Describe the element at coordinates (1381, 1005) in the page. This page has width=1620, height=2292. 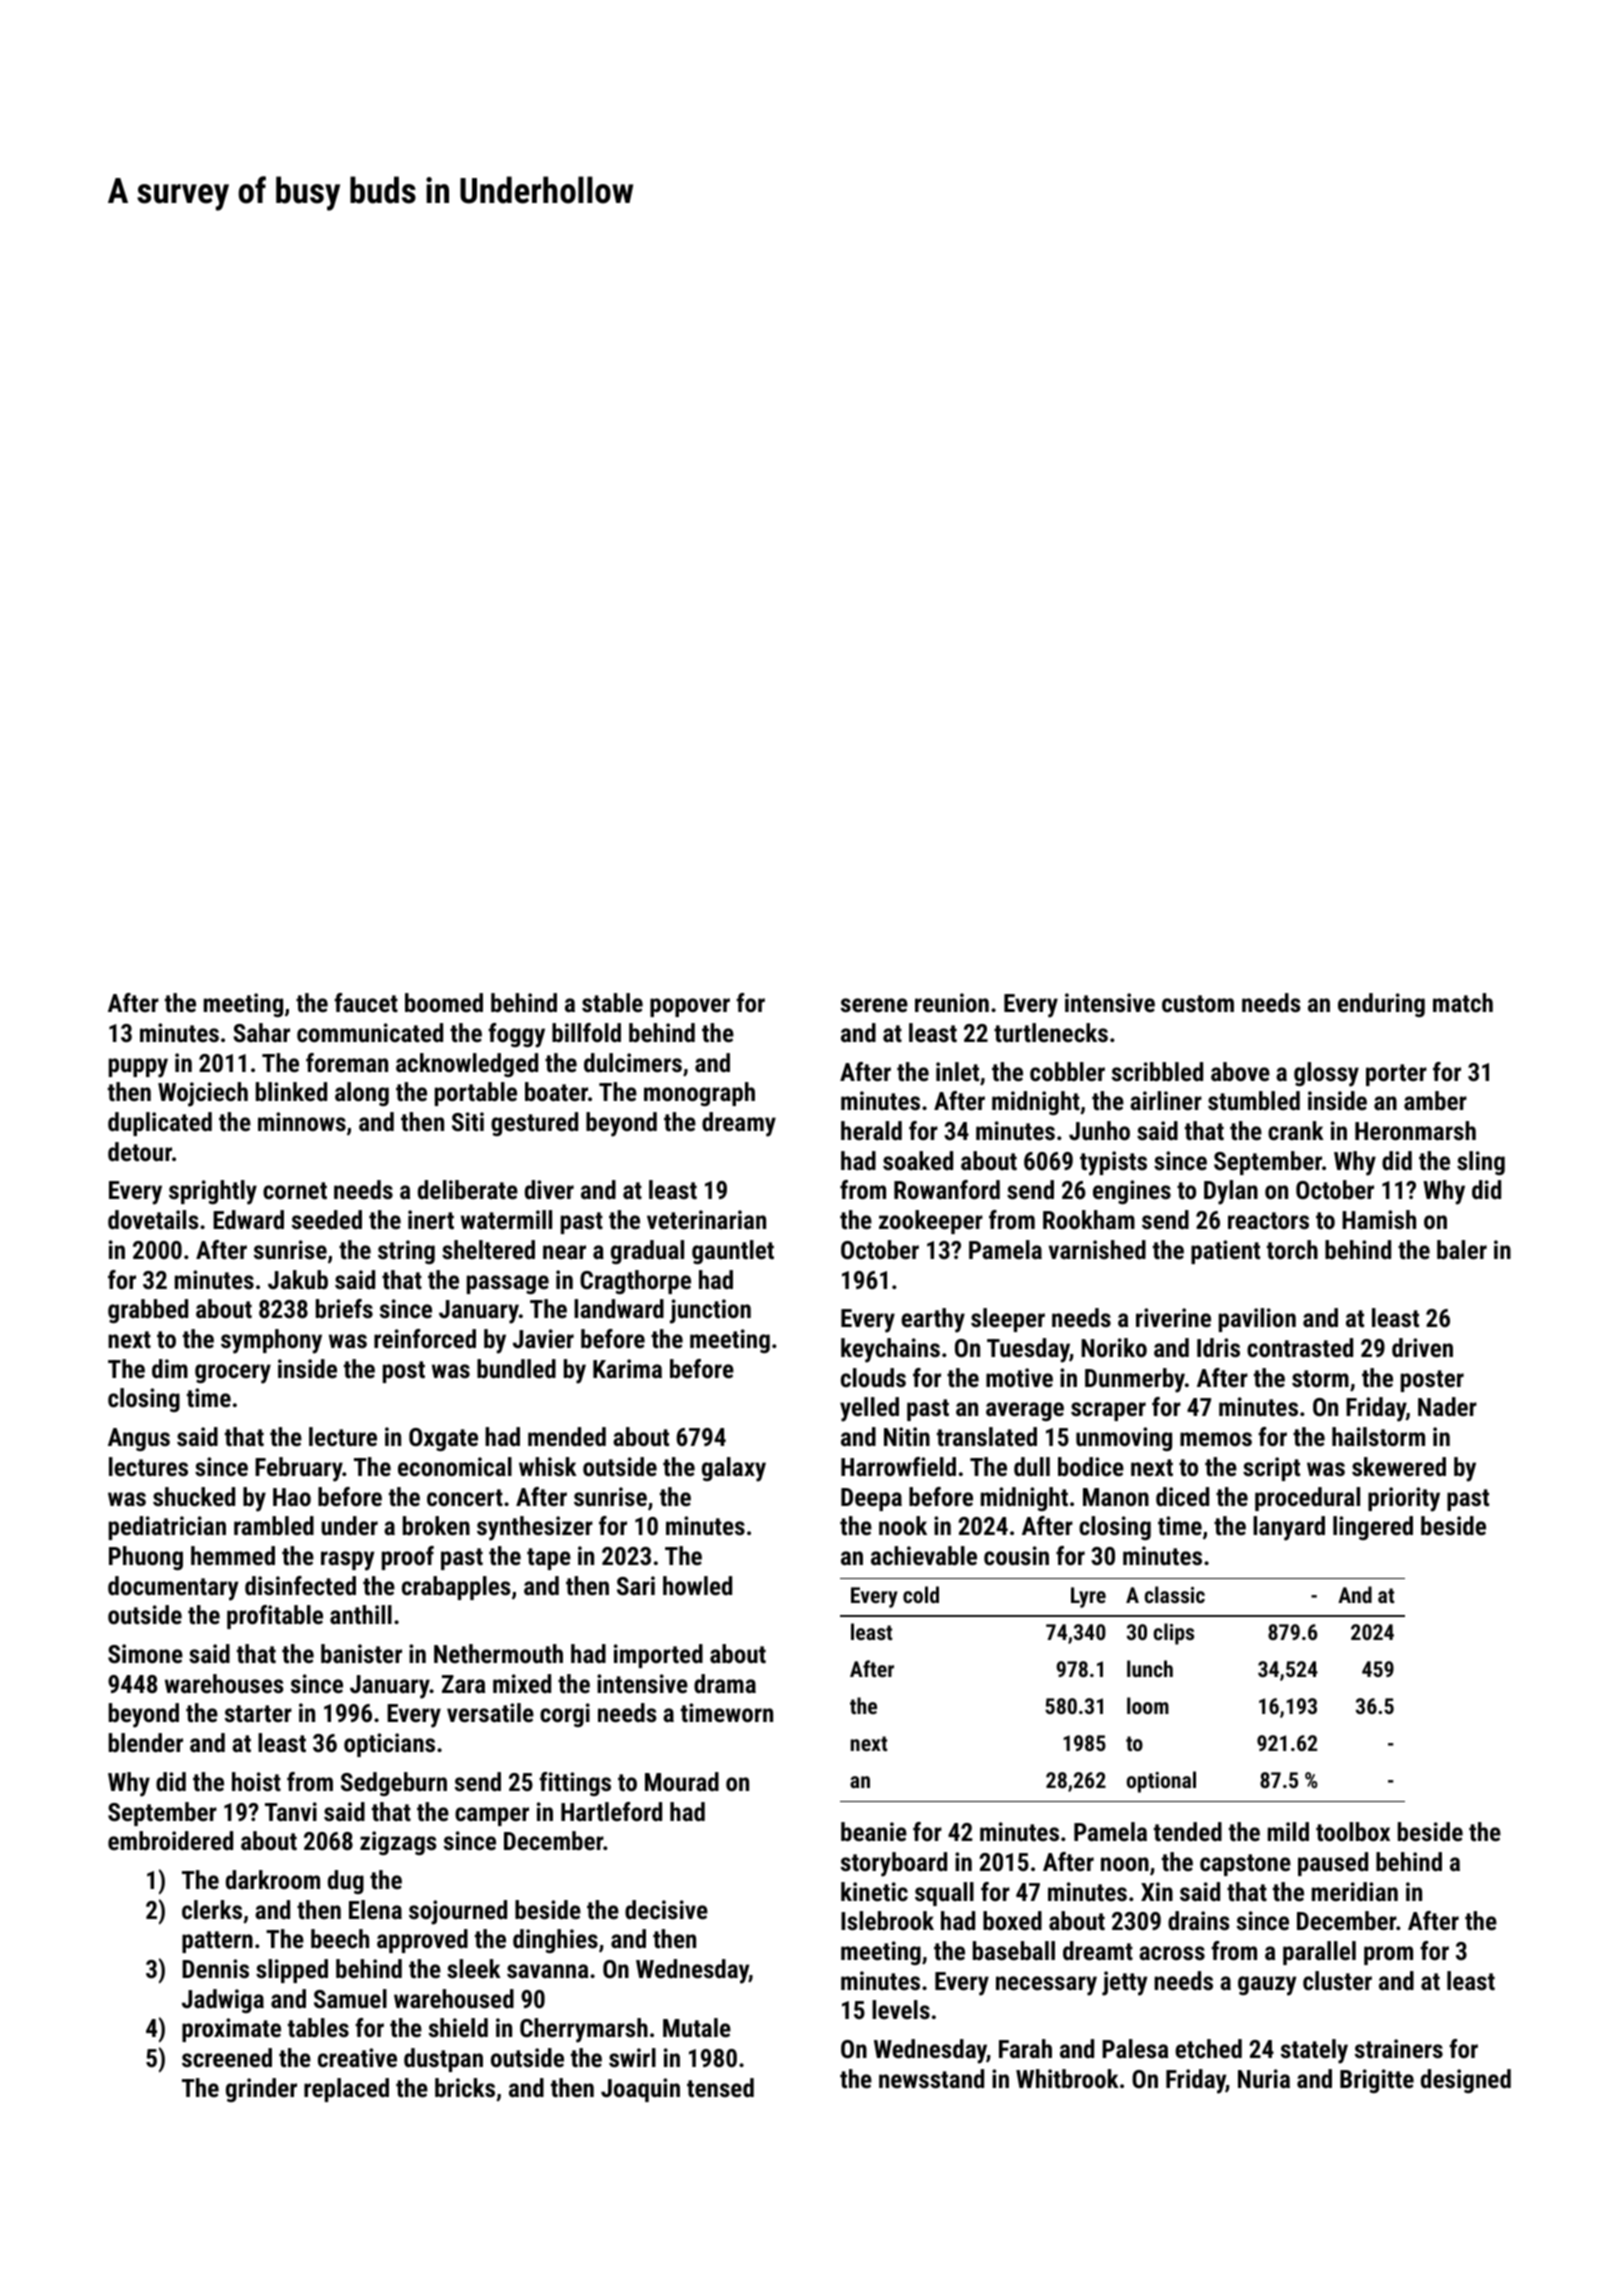
I see `enduring` at that location.
